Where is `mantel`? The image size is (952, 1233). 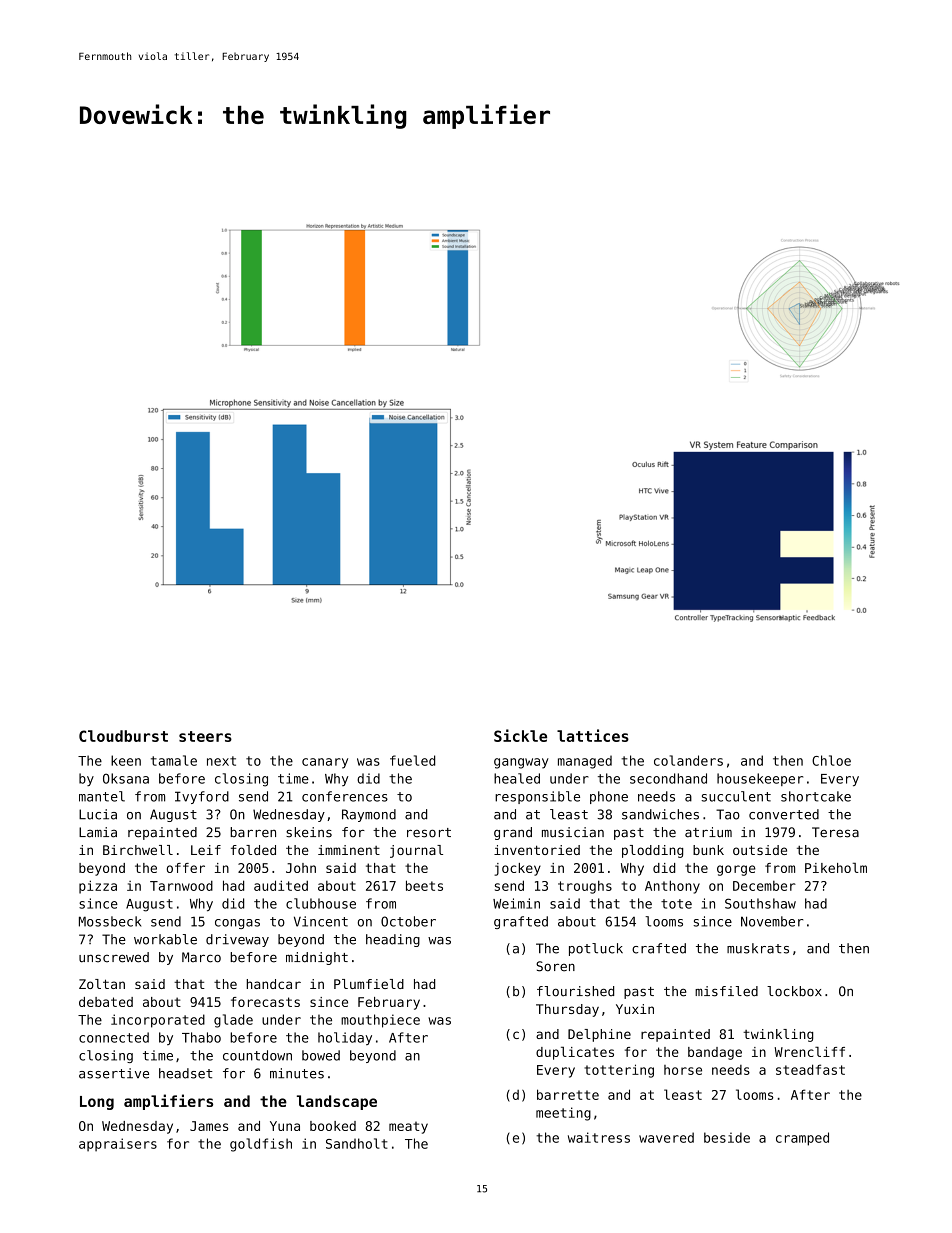
mantel is located at coordinates (102, 796).
